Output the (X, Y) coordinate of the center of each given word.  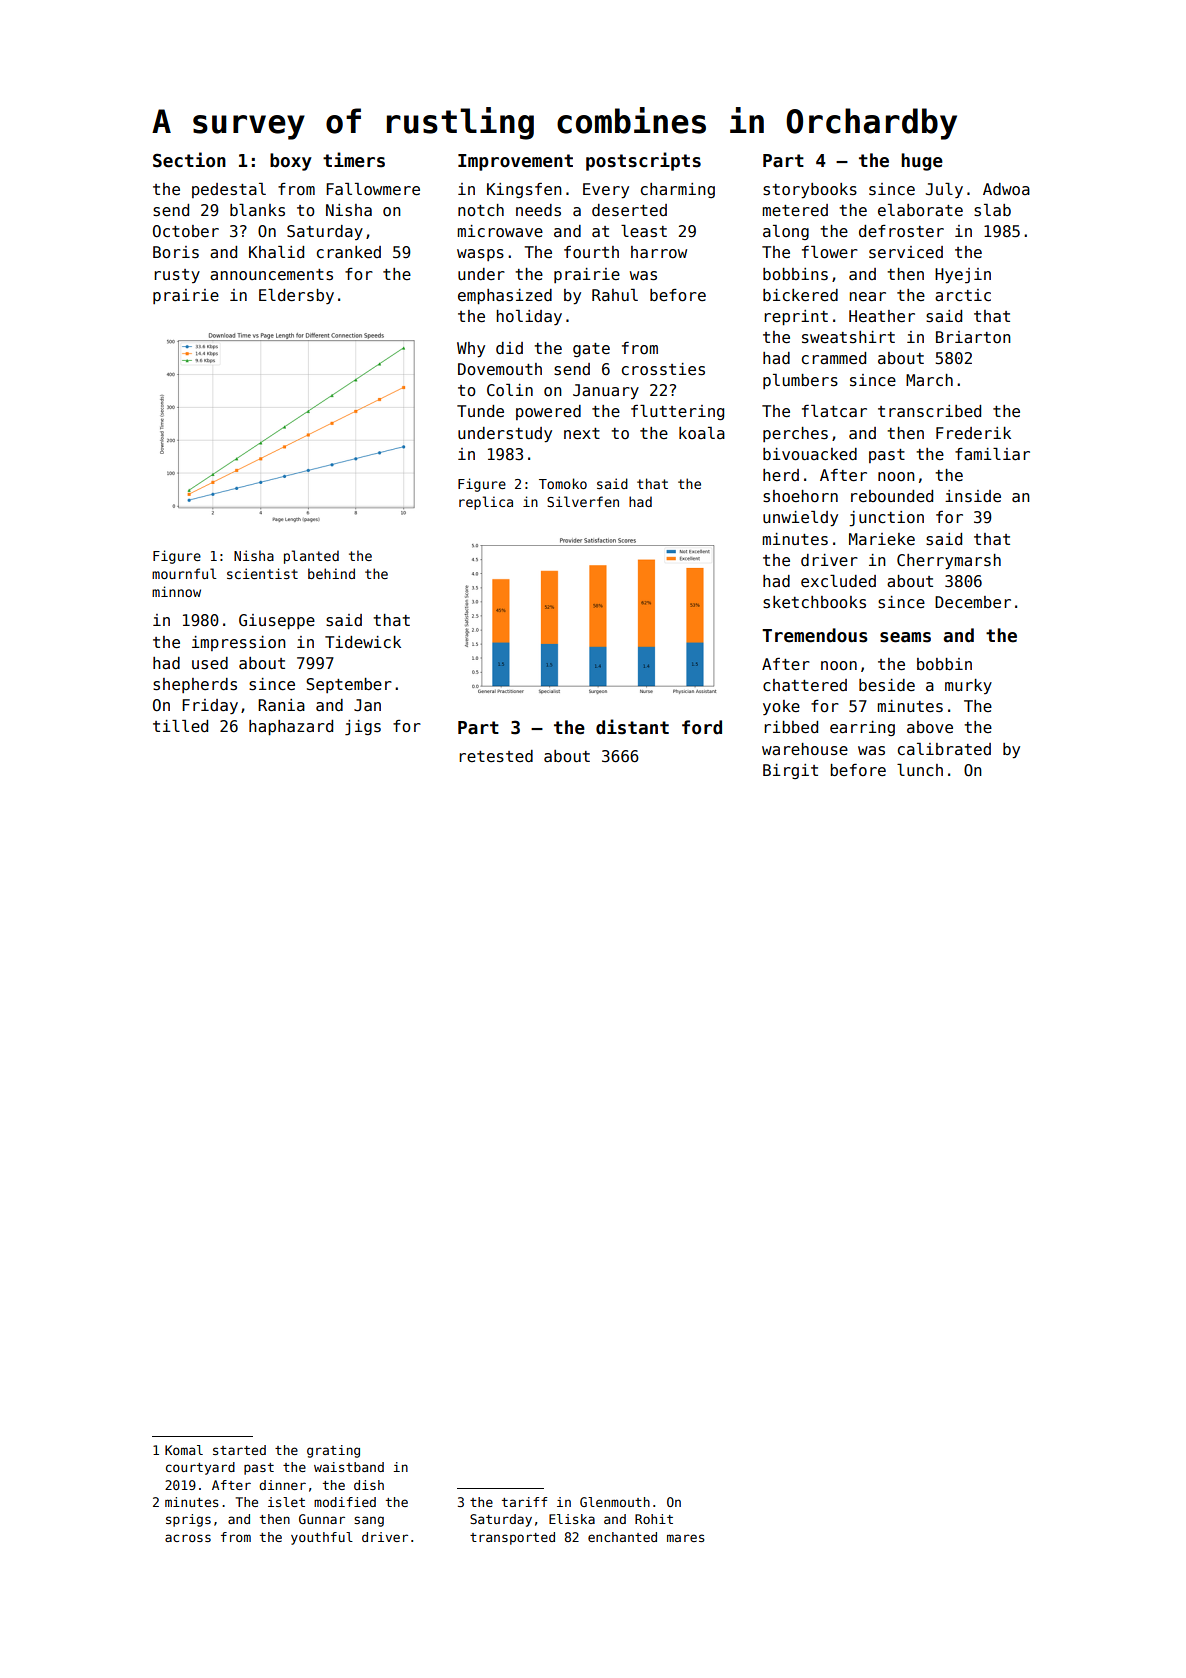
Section (189, 160)
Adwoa (1006, 189)
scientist (262, 573)
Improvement (515, 162)
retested (496, 756)
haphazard (291, 727)
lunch (920, 770)
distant (632, 727)
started (239, 1450)
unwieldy (800, 519)
